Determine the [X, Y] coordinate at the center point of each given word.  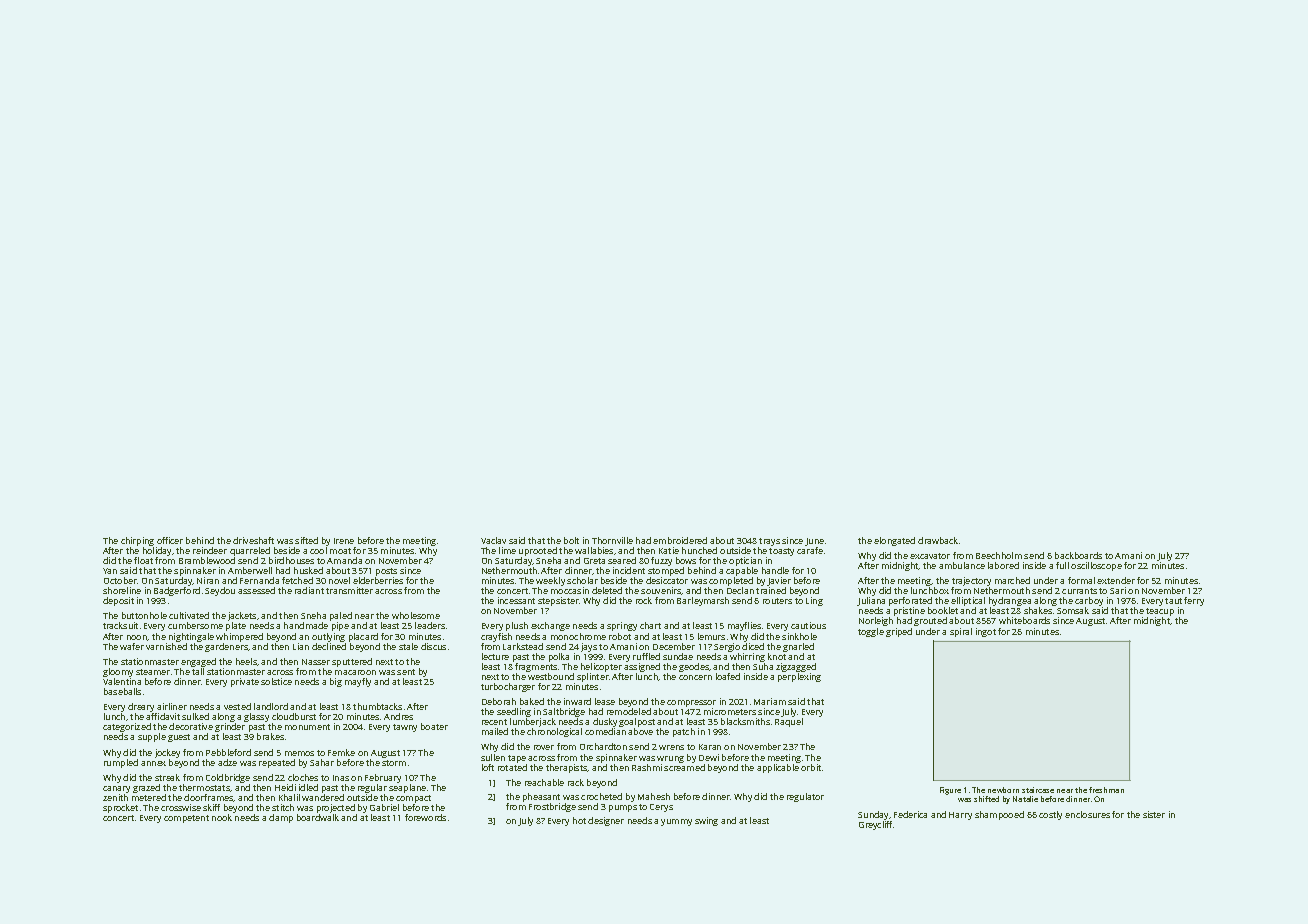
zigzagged [796, 667]
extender [1116, 580]
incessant [516, 600]
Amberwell [250, 570]
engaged [198, 662]
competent [186, 819]
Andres [398, 716]
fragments [536, 667]
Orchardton [603, 746]
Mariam [770, 701]
